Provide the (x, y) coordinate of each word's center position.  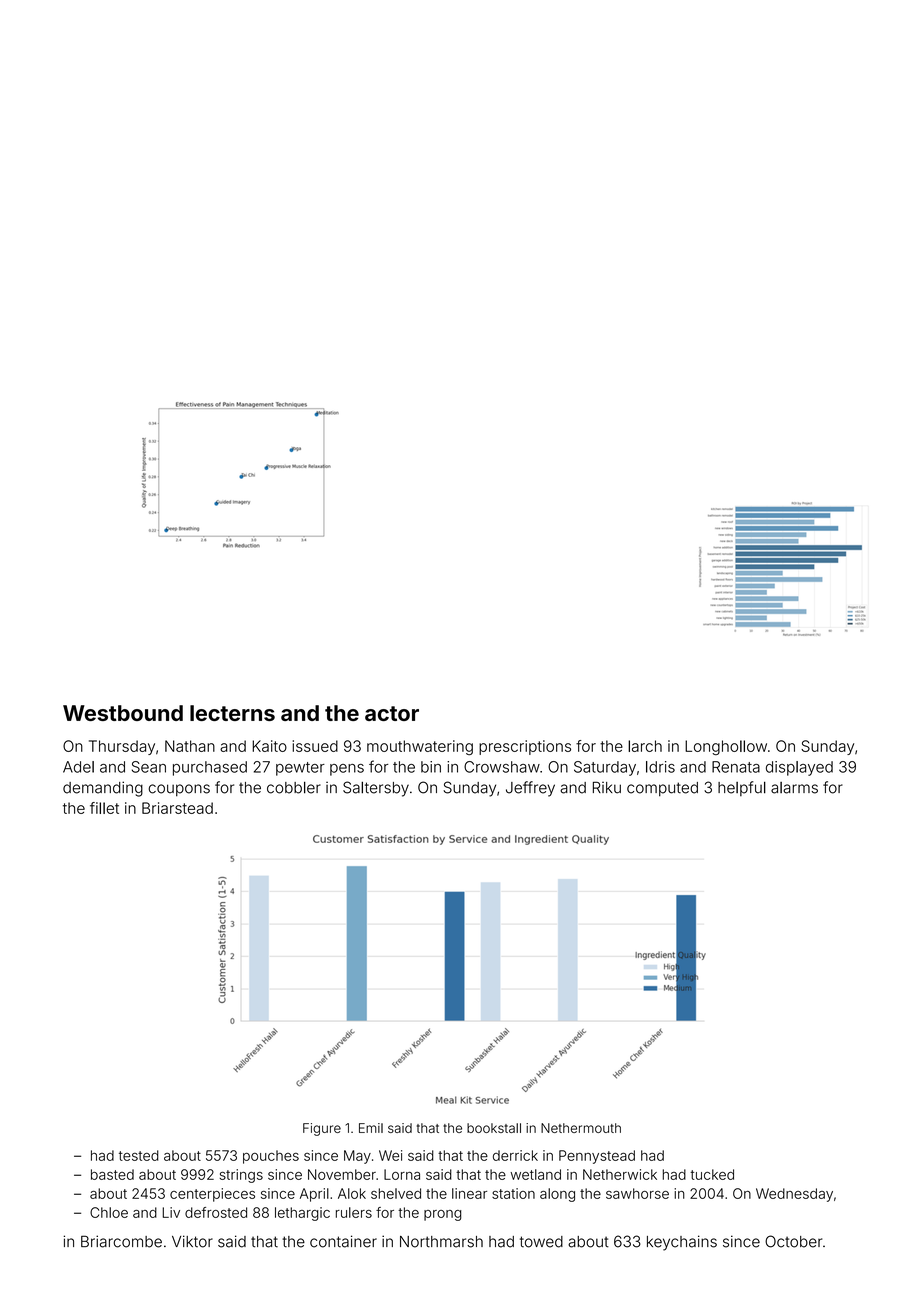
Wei (390, 1155)
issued (315, 746)
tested (139, 1155)
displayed (799, 768)
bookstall (494, 1128)
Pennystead (597, 1157)
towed (541, 1242)
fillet (104, 808)
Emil (371, 1128)
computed (662, 789)
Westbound (123, 713)
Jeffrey (530, 789)
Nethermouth (581, 1128)
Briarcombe (121, 1241)
